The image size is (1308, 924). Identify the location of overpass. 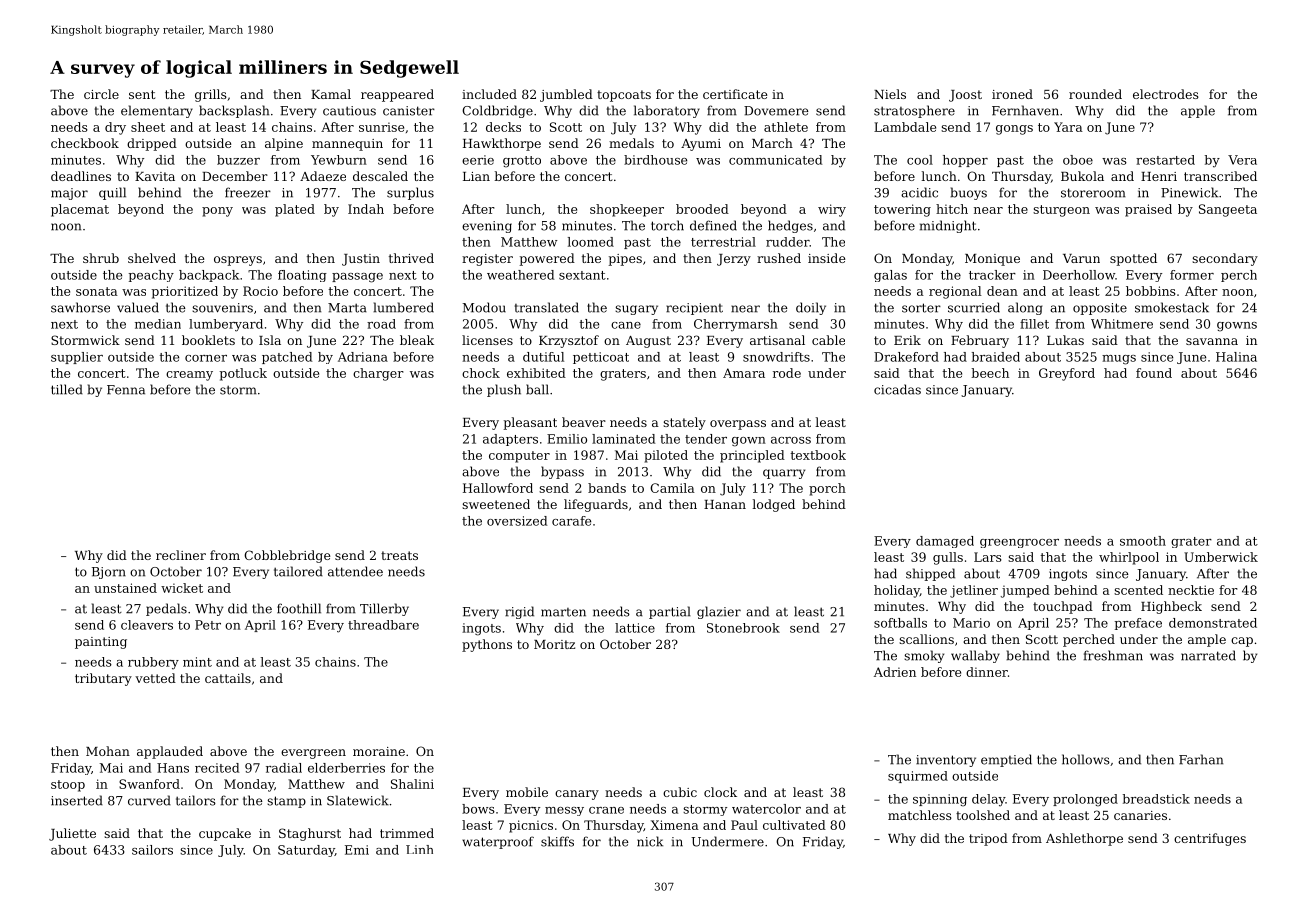
(738, 425).
